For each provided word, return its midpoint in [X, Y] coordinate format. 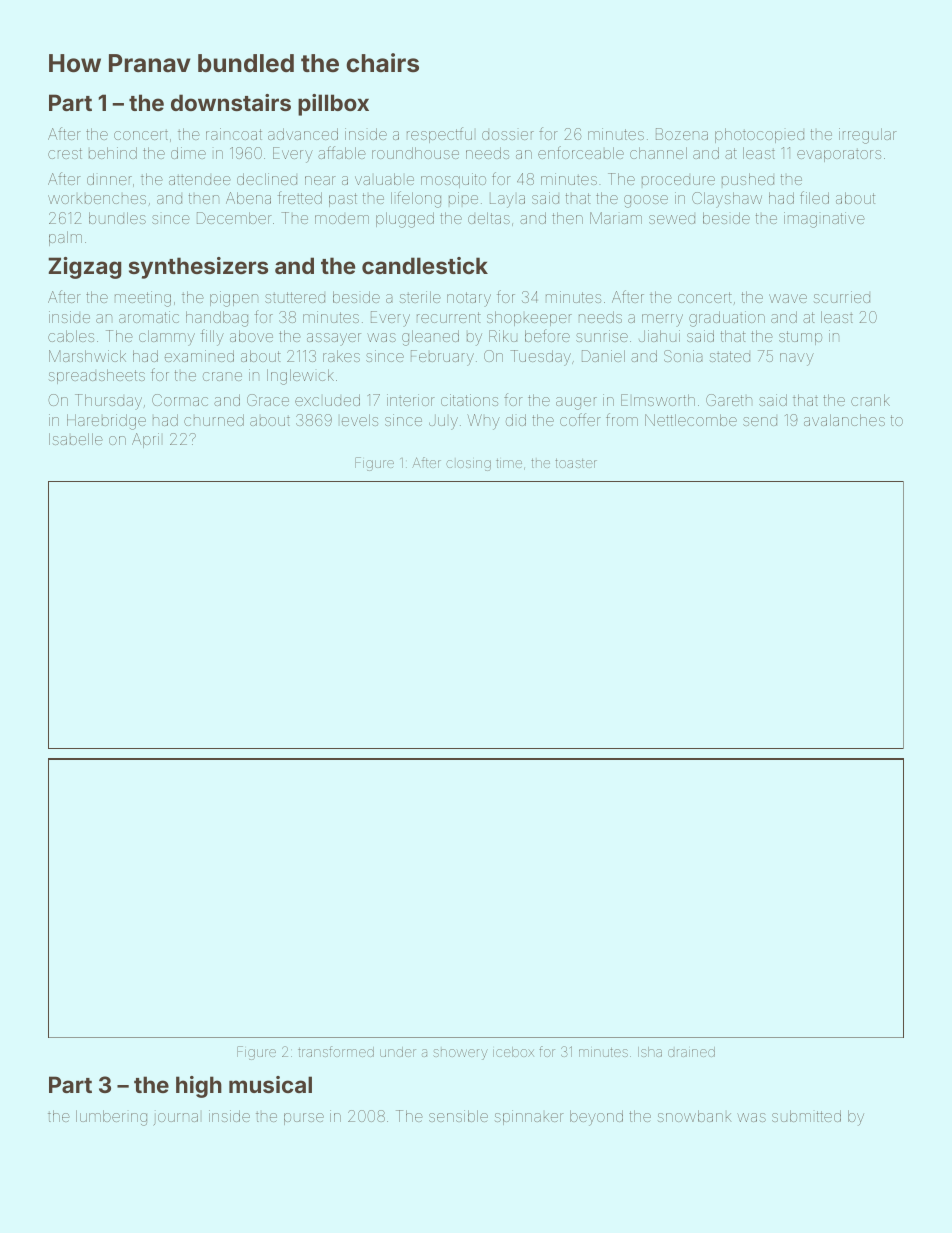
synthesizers [198, 268]
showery [460, 1054]
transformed [336, 1051]
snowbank [695, 1116]
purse [304, 1119]
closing [468, 465]
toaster [576, 463]
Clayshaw [727, 200]
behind [113, 153]
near [320, 180]
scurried [842, 297]
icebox [513, 1052]
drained [691, 1052]
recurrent [449, 317]
